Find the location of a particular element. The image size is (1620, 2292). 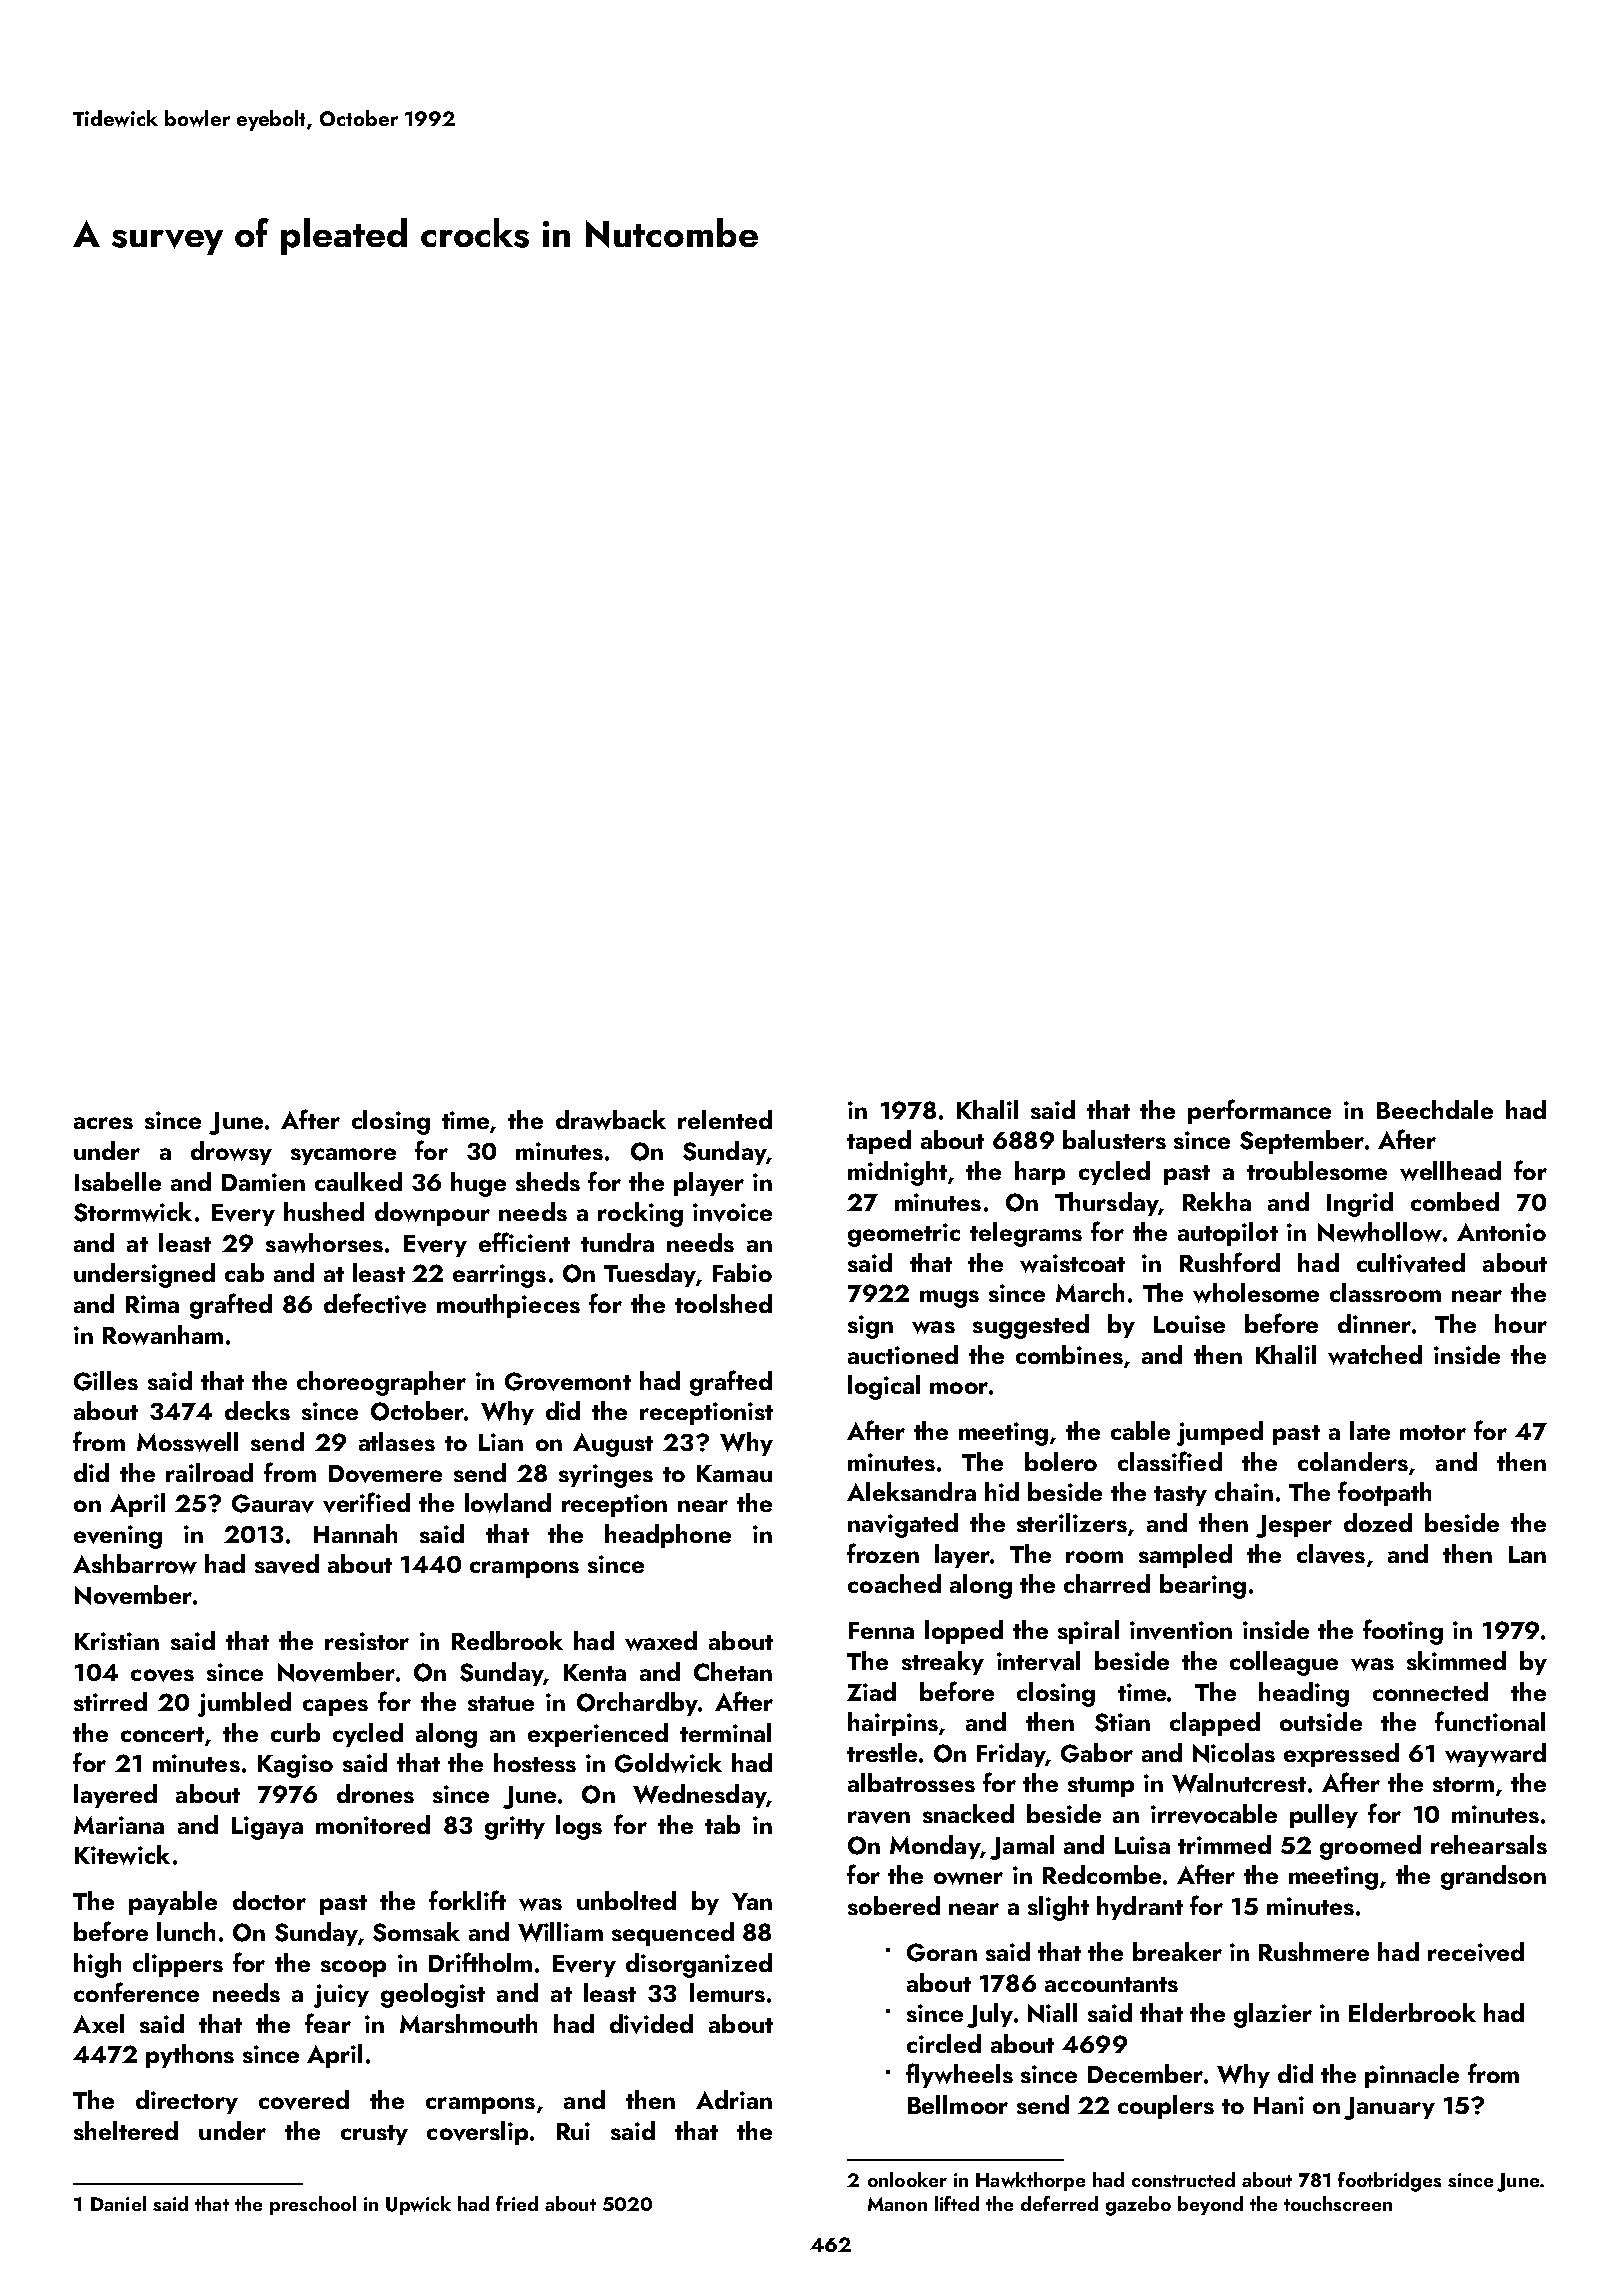

Beechdale is located at coordinates (1435, 1109).
